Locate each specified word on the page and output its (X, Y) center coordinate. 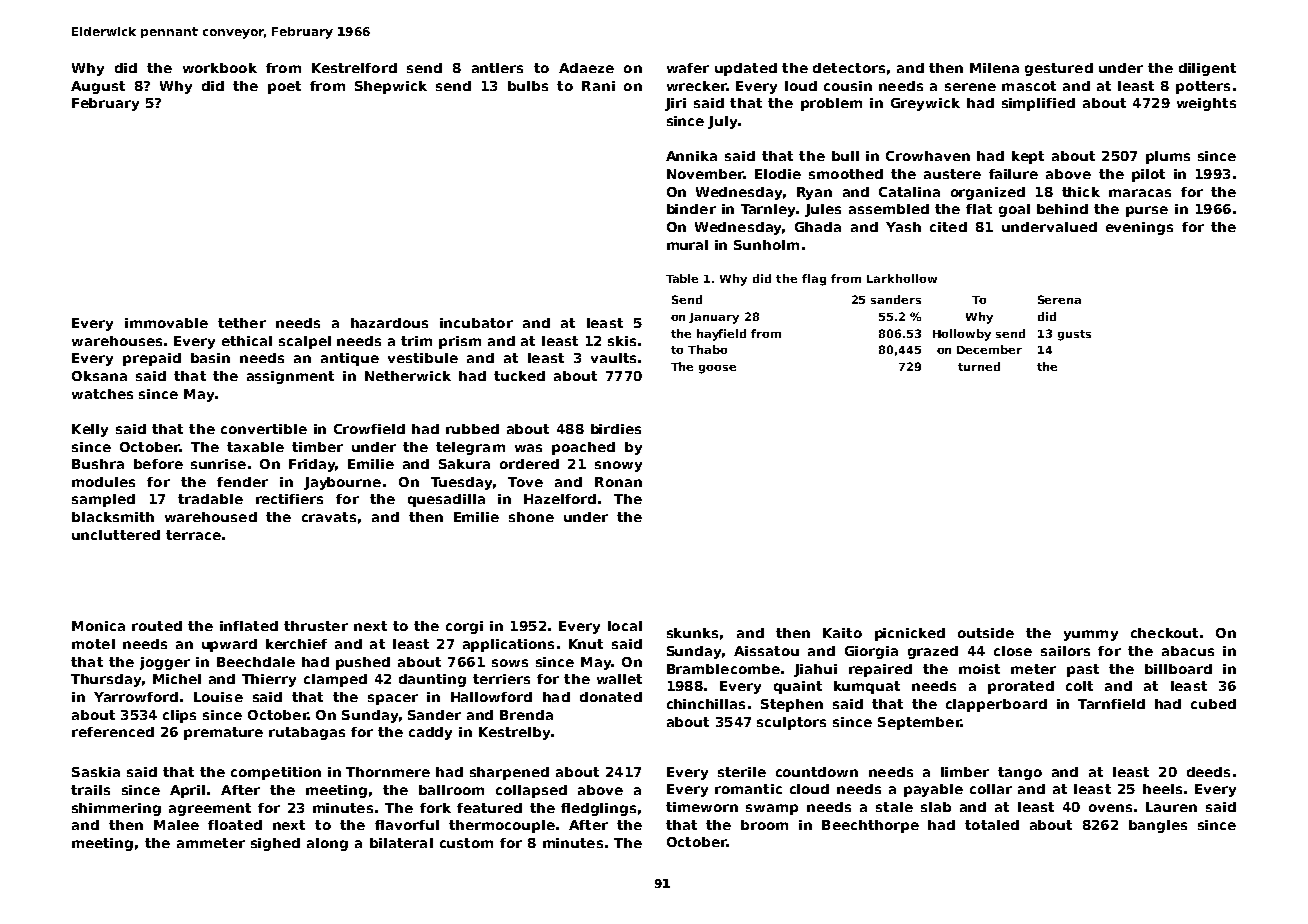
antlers (497, 68)
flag (814, 280)
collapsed (531, 791)
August (98, 87)
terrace (193, 535)
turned (979, 366)
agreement (210, 809)
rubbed (472, 429)
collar (991, 789)
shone (531, 517)
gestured (1059, 69)
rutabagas (307, 733)
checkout (1164, 633)
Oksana (99, 376)
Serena (1059, 299)
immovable (166, 323)
